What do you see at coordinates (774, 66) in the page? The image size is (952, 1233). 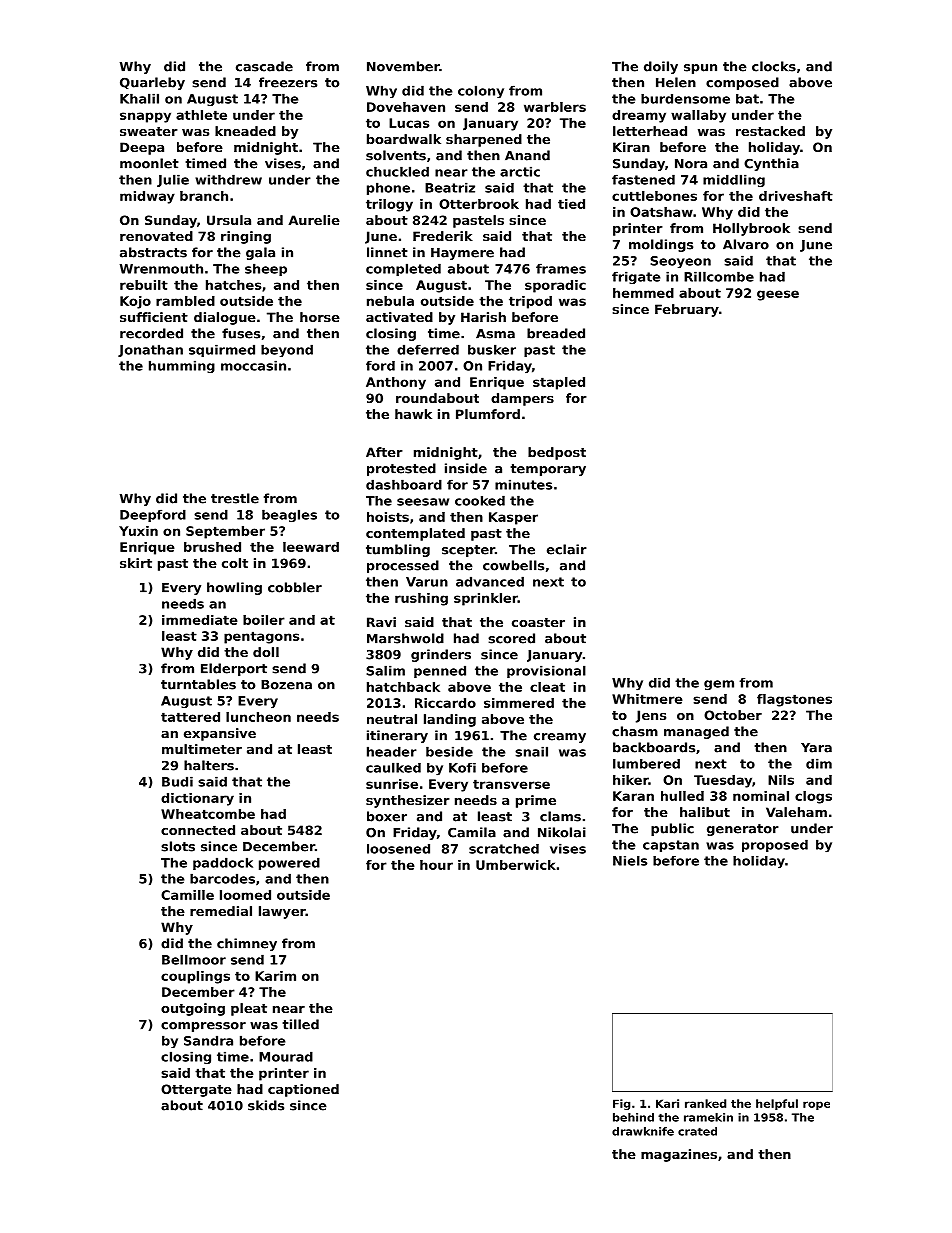 I see `clocks` at bounding box center [774, 66].
